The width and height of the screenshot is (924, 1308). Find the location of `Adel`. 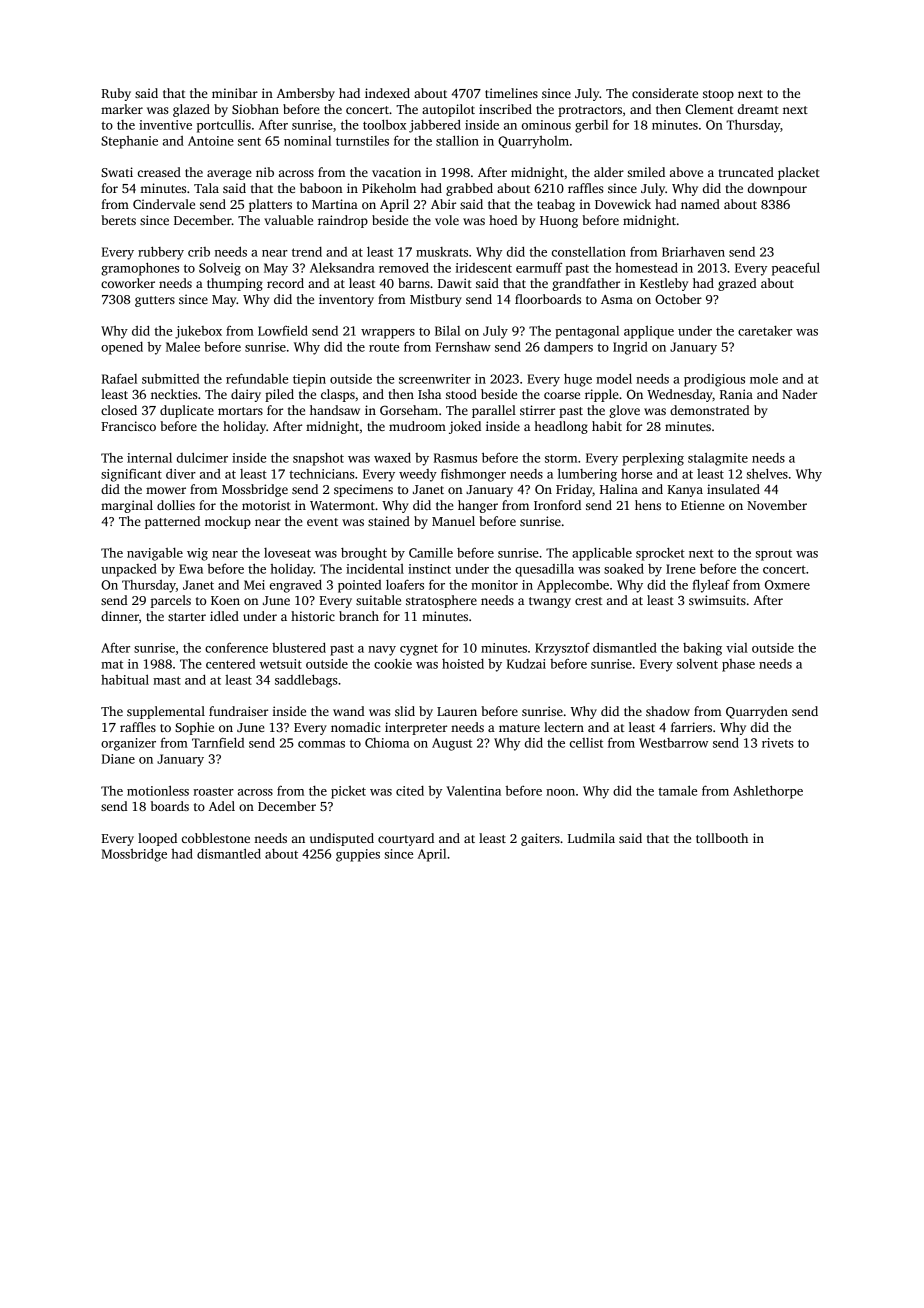

Adel is located at coordinates (222, 806).
